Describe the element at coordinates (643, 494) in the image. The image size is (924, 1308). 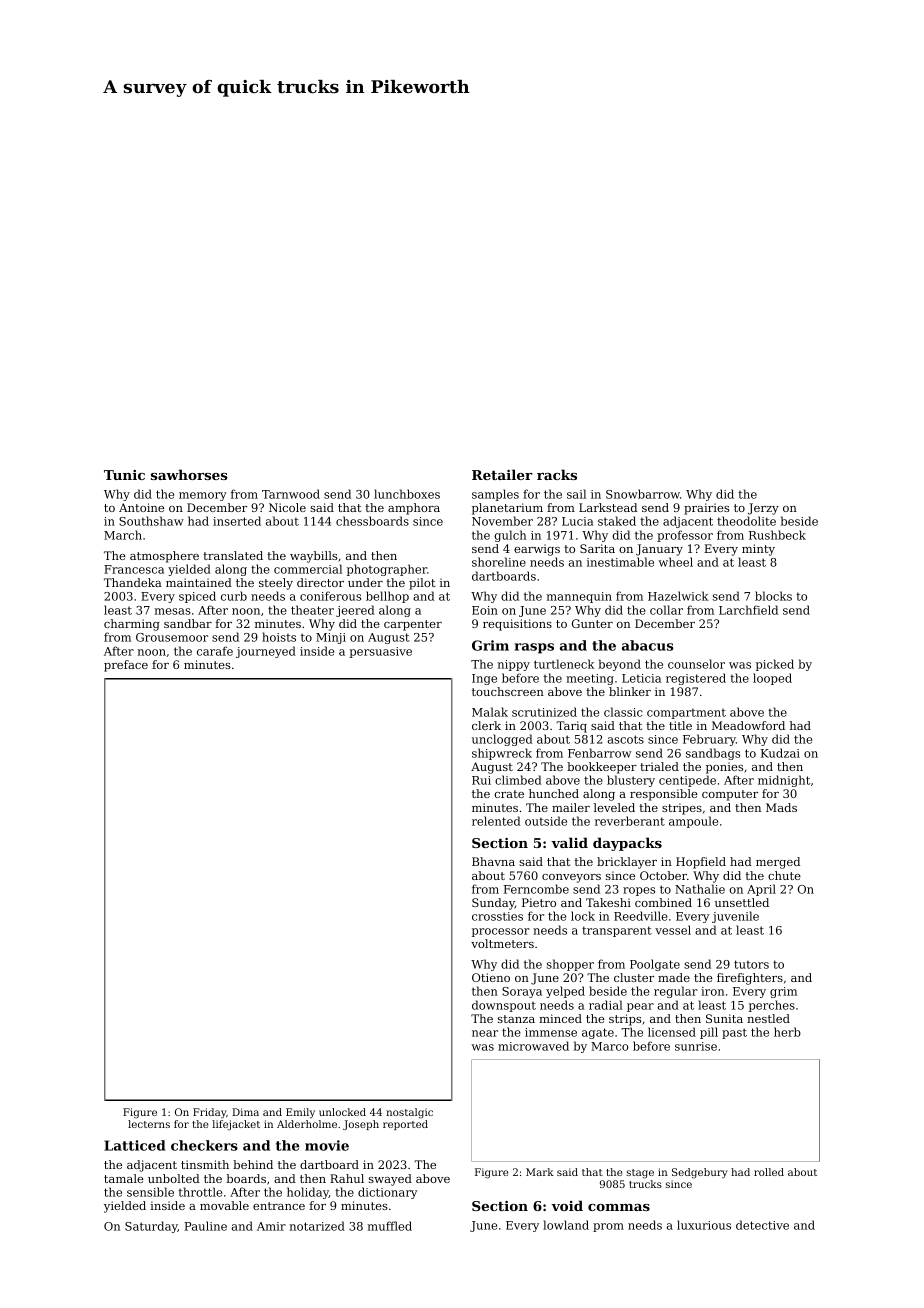
I see `Snowbarrow` at that location.
